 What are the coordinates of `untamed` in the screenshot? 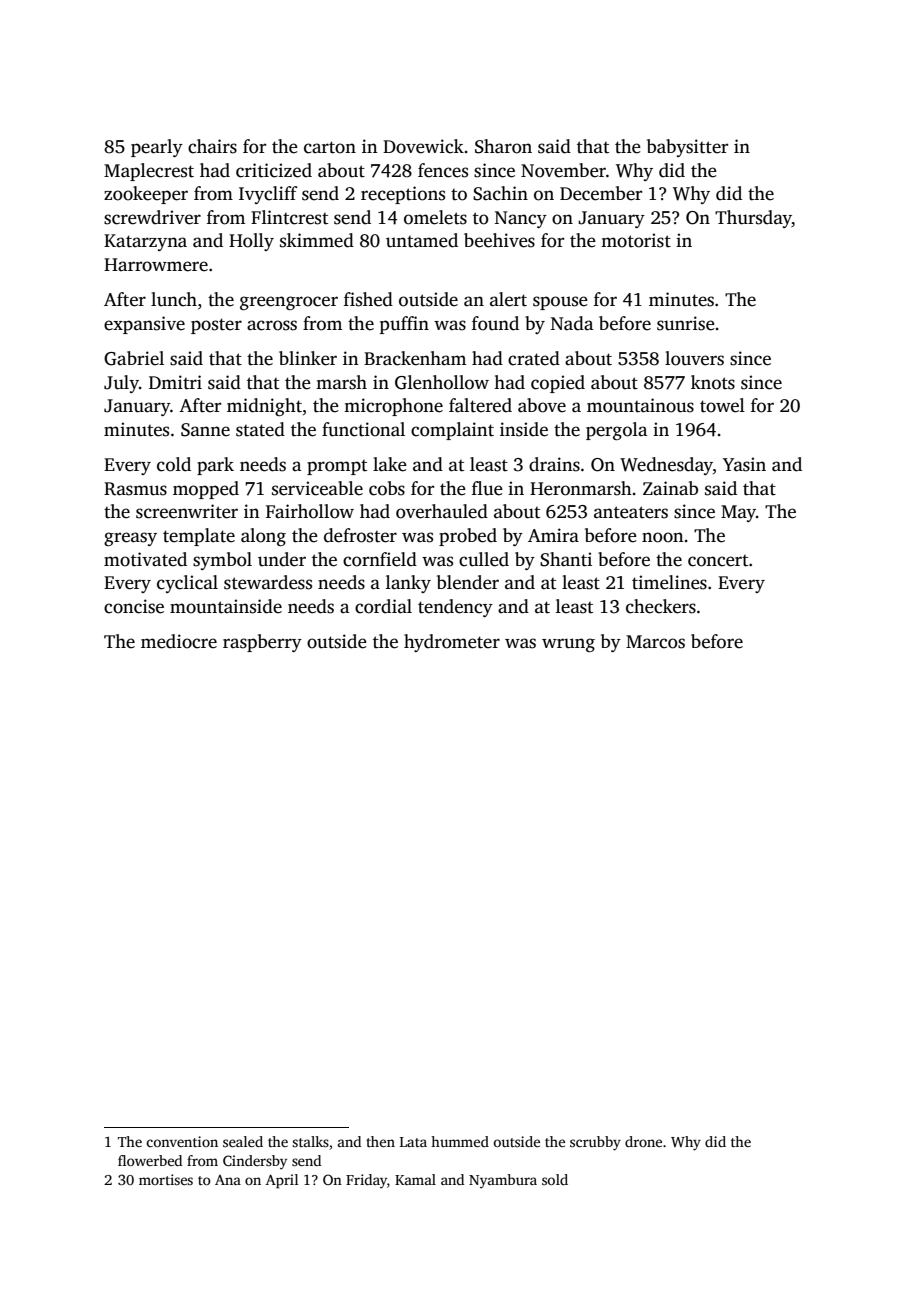 It's located at (422, 240).
